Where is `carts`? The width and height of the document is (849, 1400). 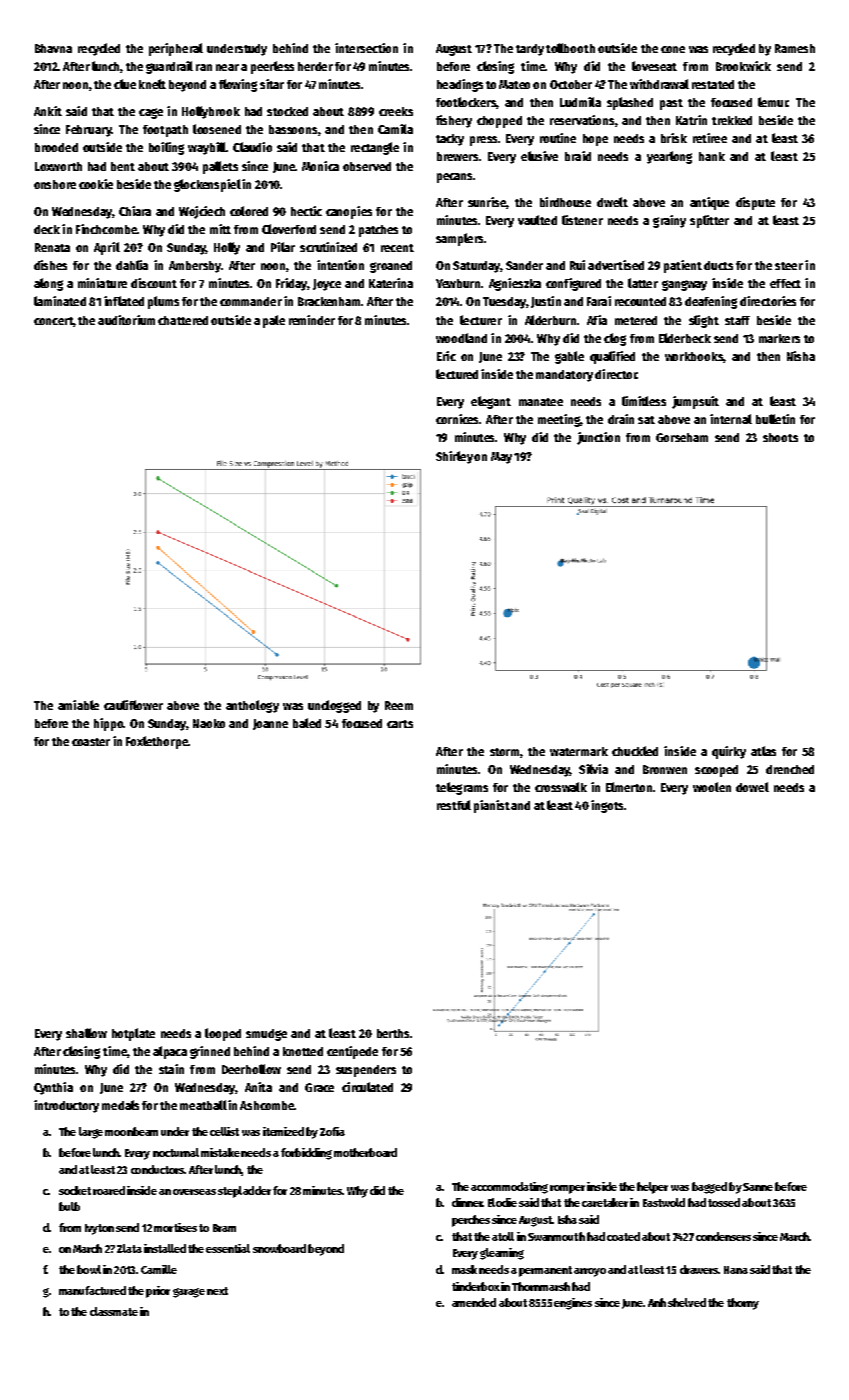
carts is located at coordinates (400, 724).
